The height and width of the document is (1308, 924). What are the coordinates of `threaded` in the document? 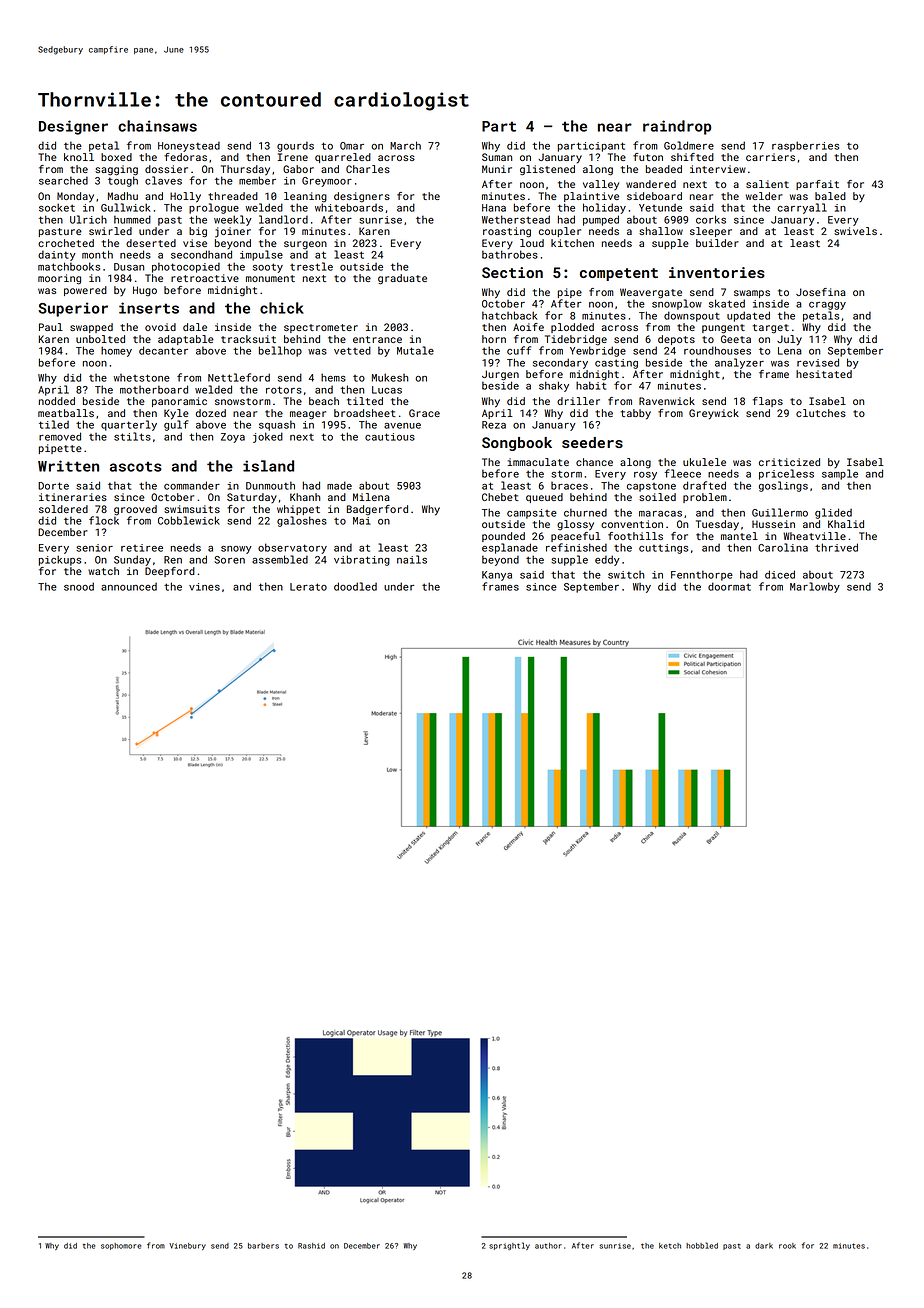 It's located at (233, 196).
